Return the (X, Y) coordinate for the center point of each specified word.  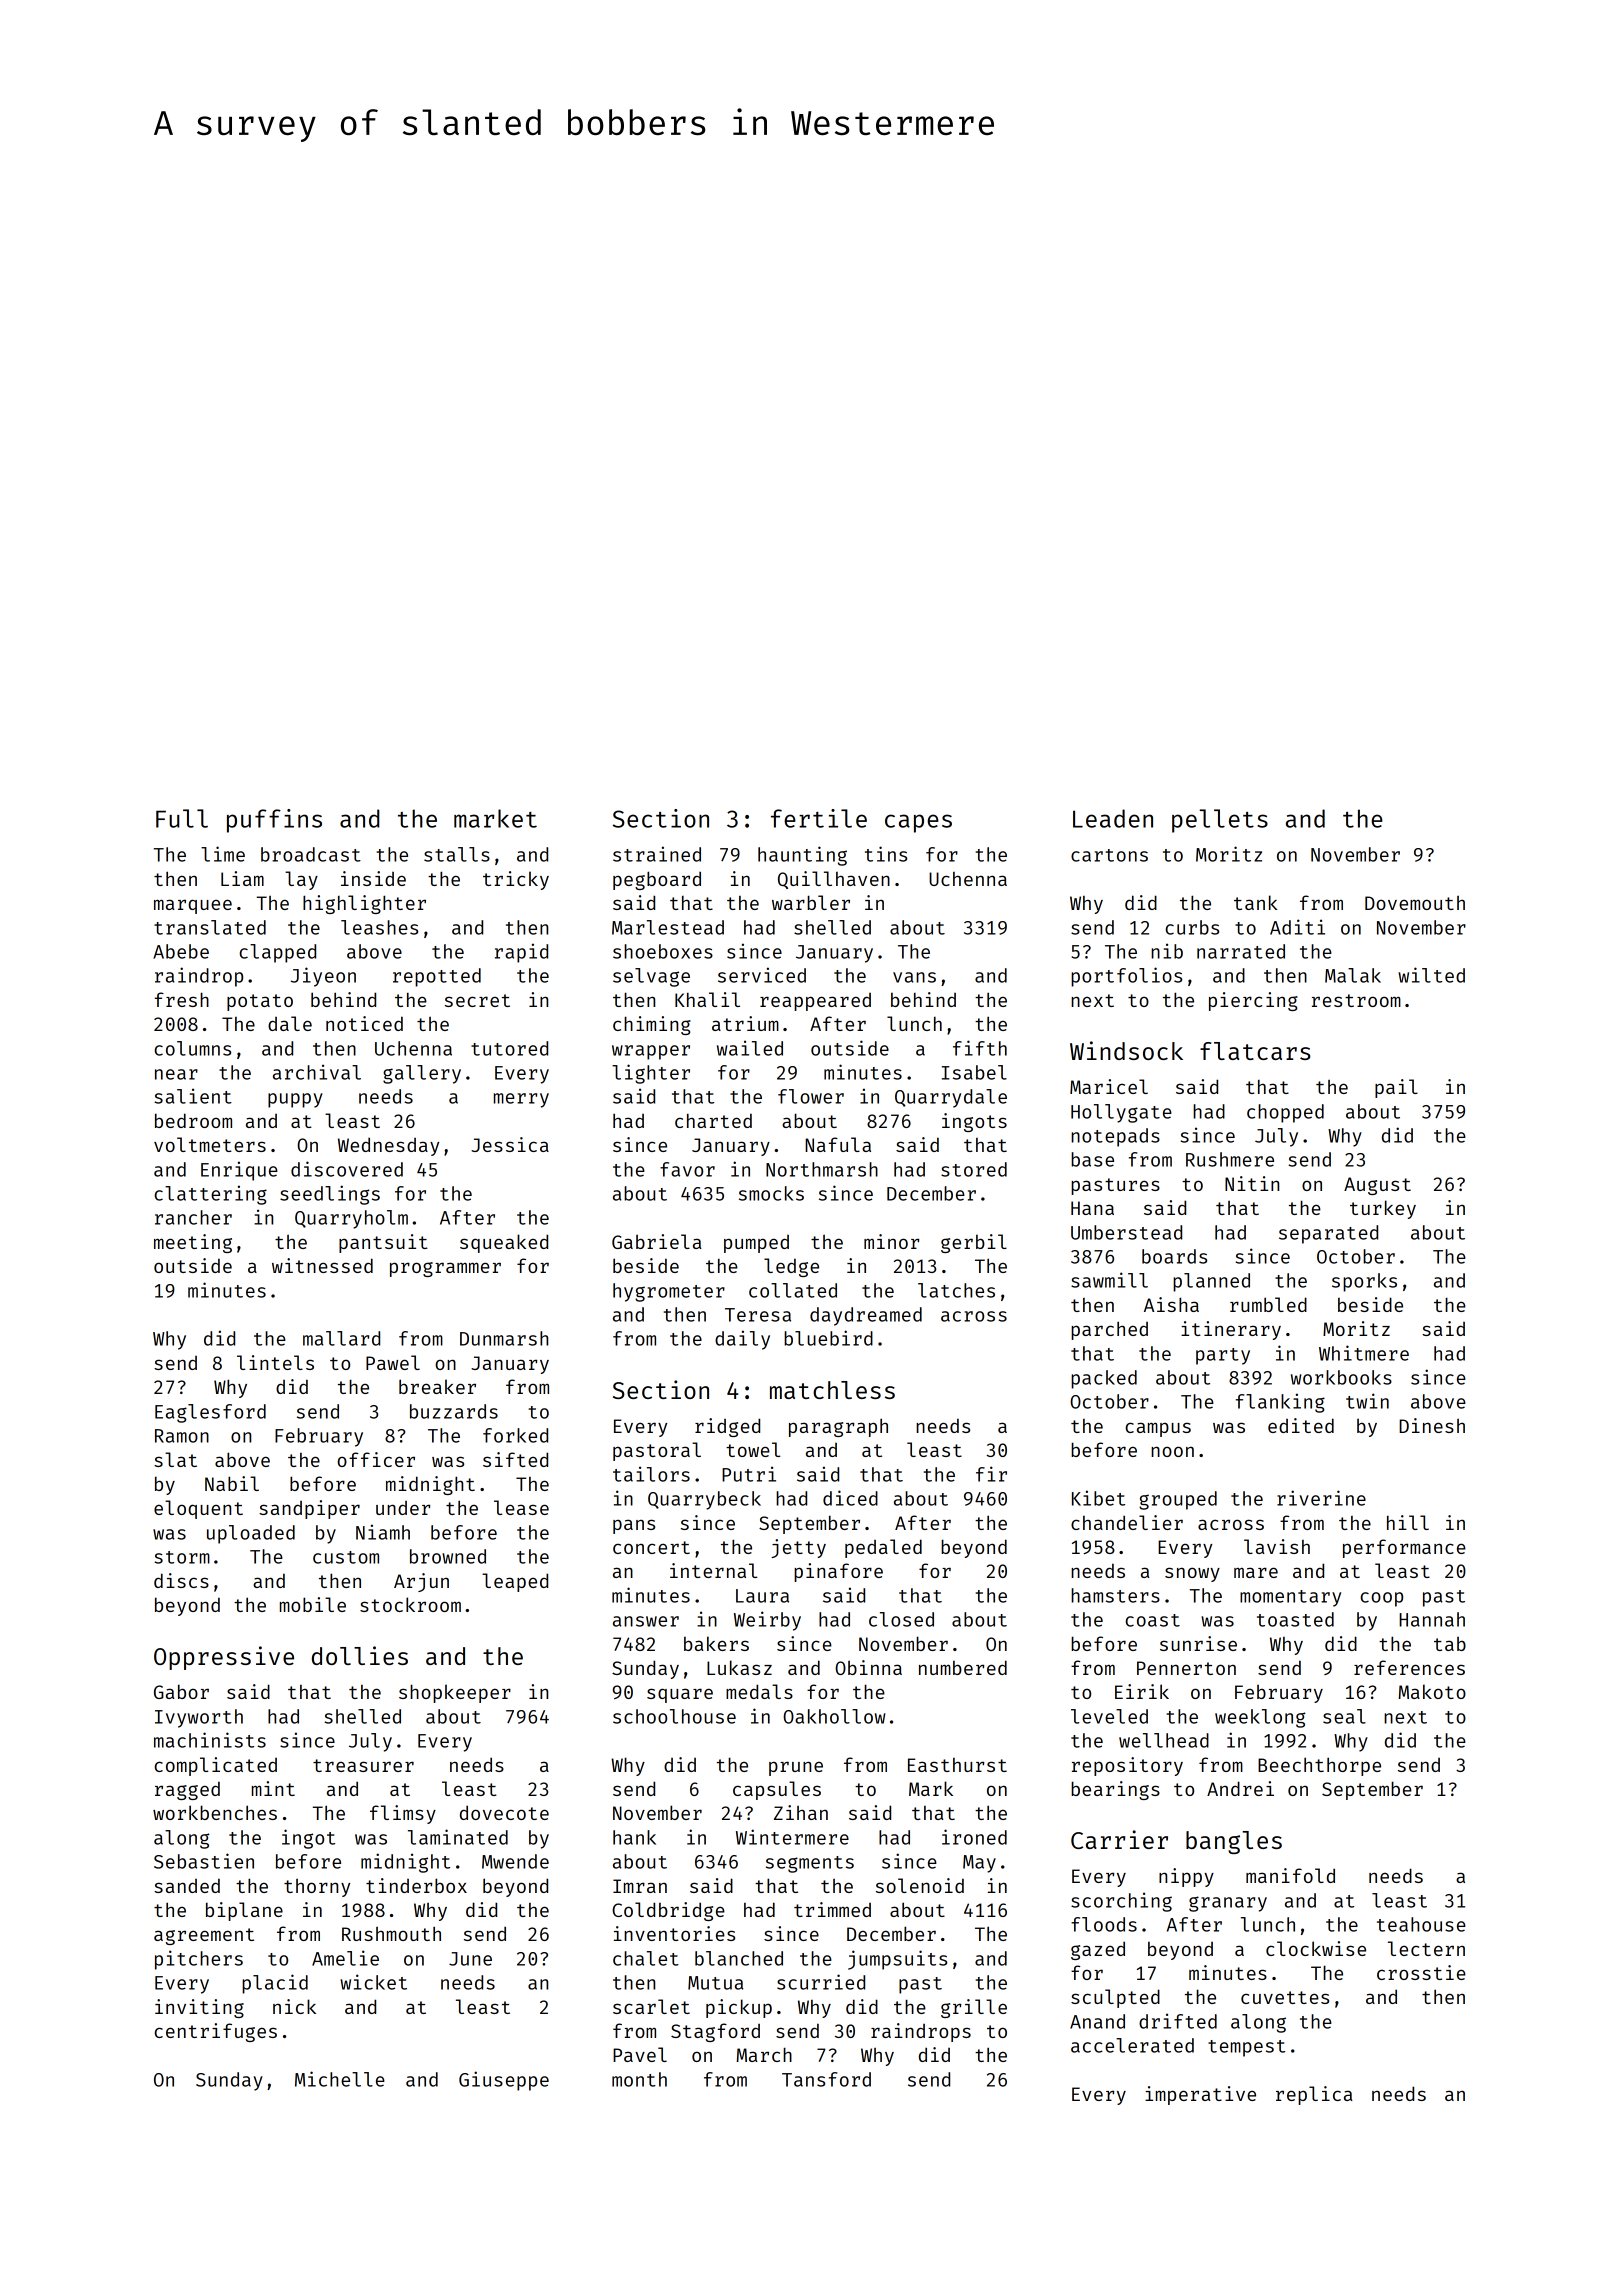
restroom (1356, 1000)
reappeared (815, 1002)
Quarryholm (351, 1219)
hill (1408, 1522)
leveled (1109, 1716)
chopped (1285, 1113)
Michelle (340, 2079)
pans (634, 1526)
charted (713, 1120)
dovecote (504, 1813)
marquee (193, 906)
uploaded (251, 1534)
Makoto (1432, 1691)
